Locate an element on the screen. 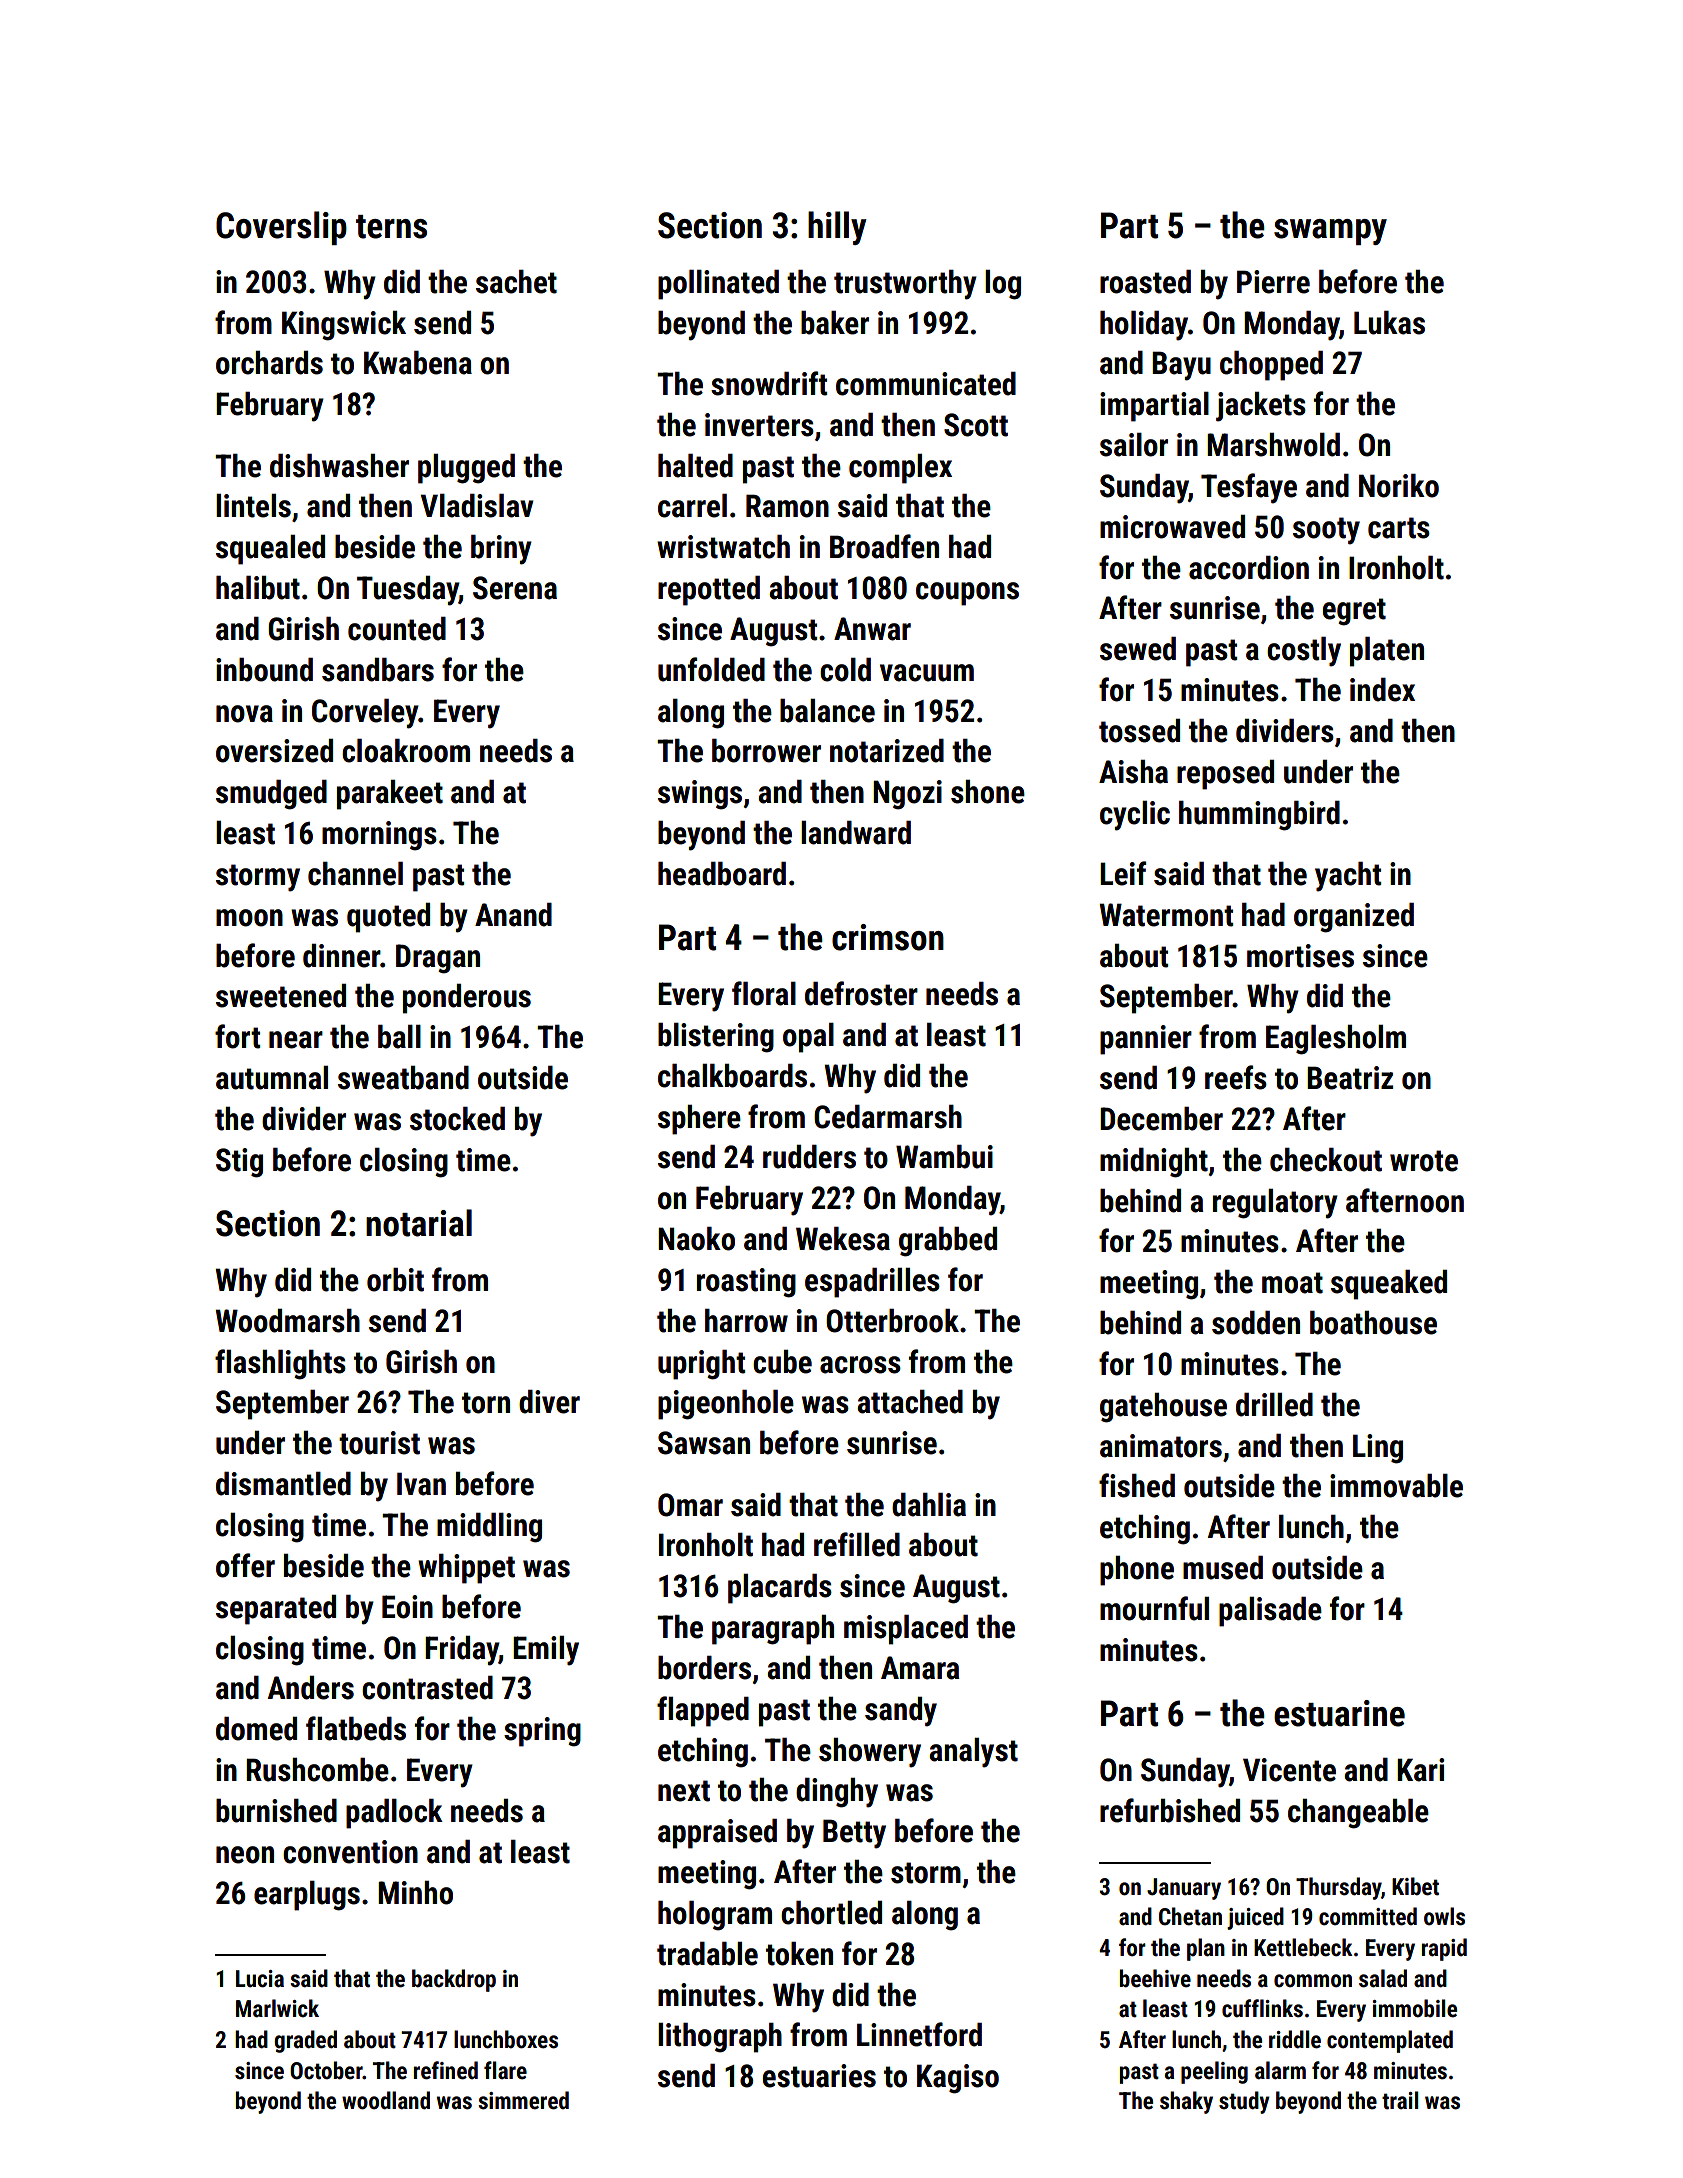 Image resolution: width=1683 pixels, height=2178 pixels. Linnetford is located at coordinates (919, 2034).
